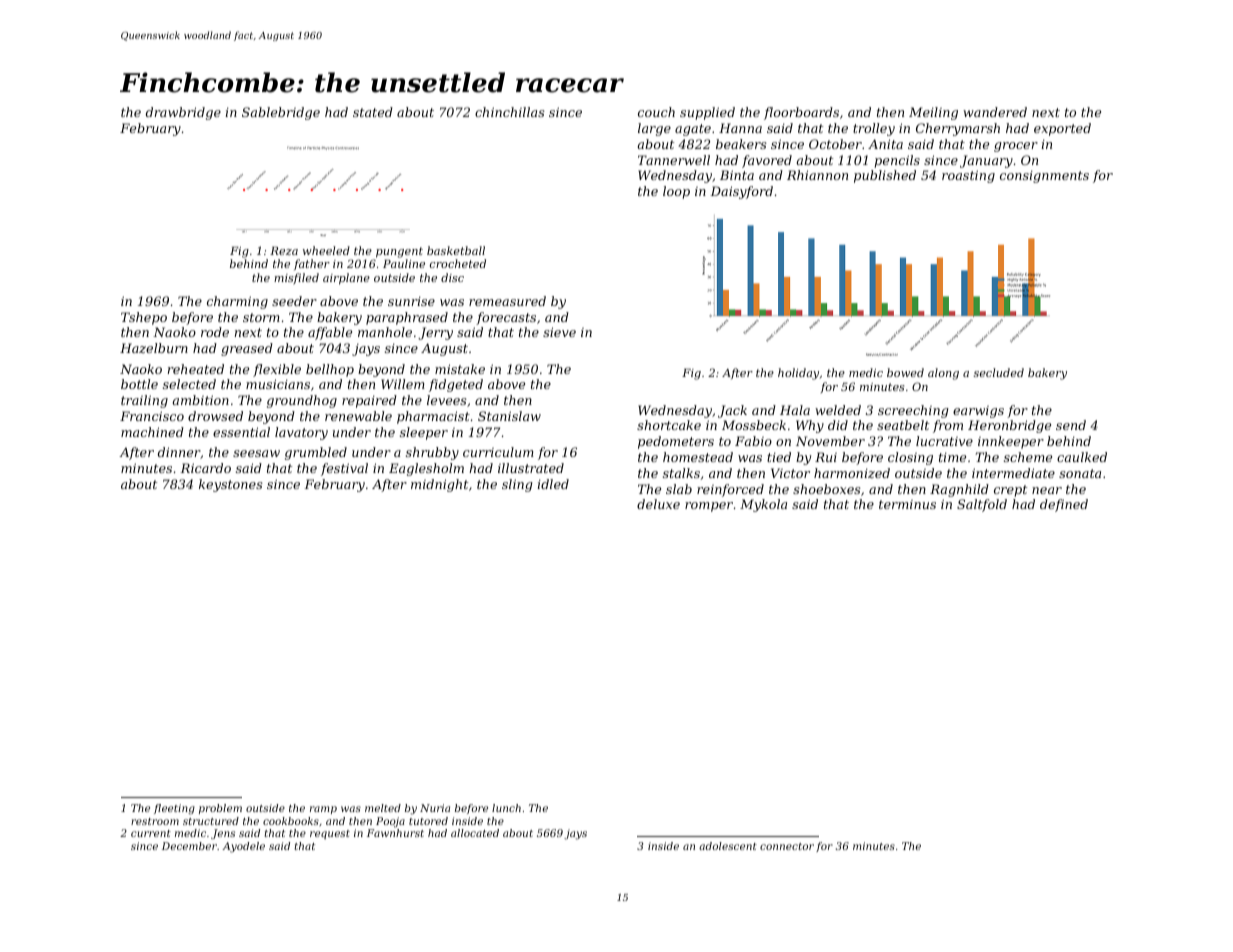  What do you see at coordinates (174, 809) in the image?
I see `fleeting` at bounding box center [174, 809].
